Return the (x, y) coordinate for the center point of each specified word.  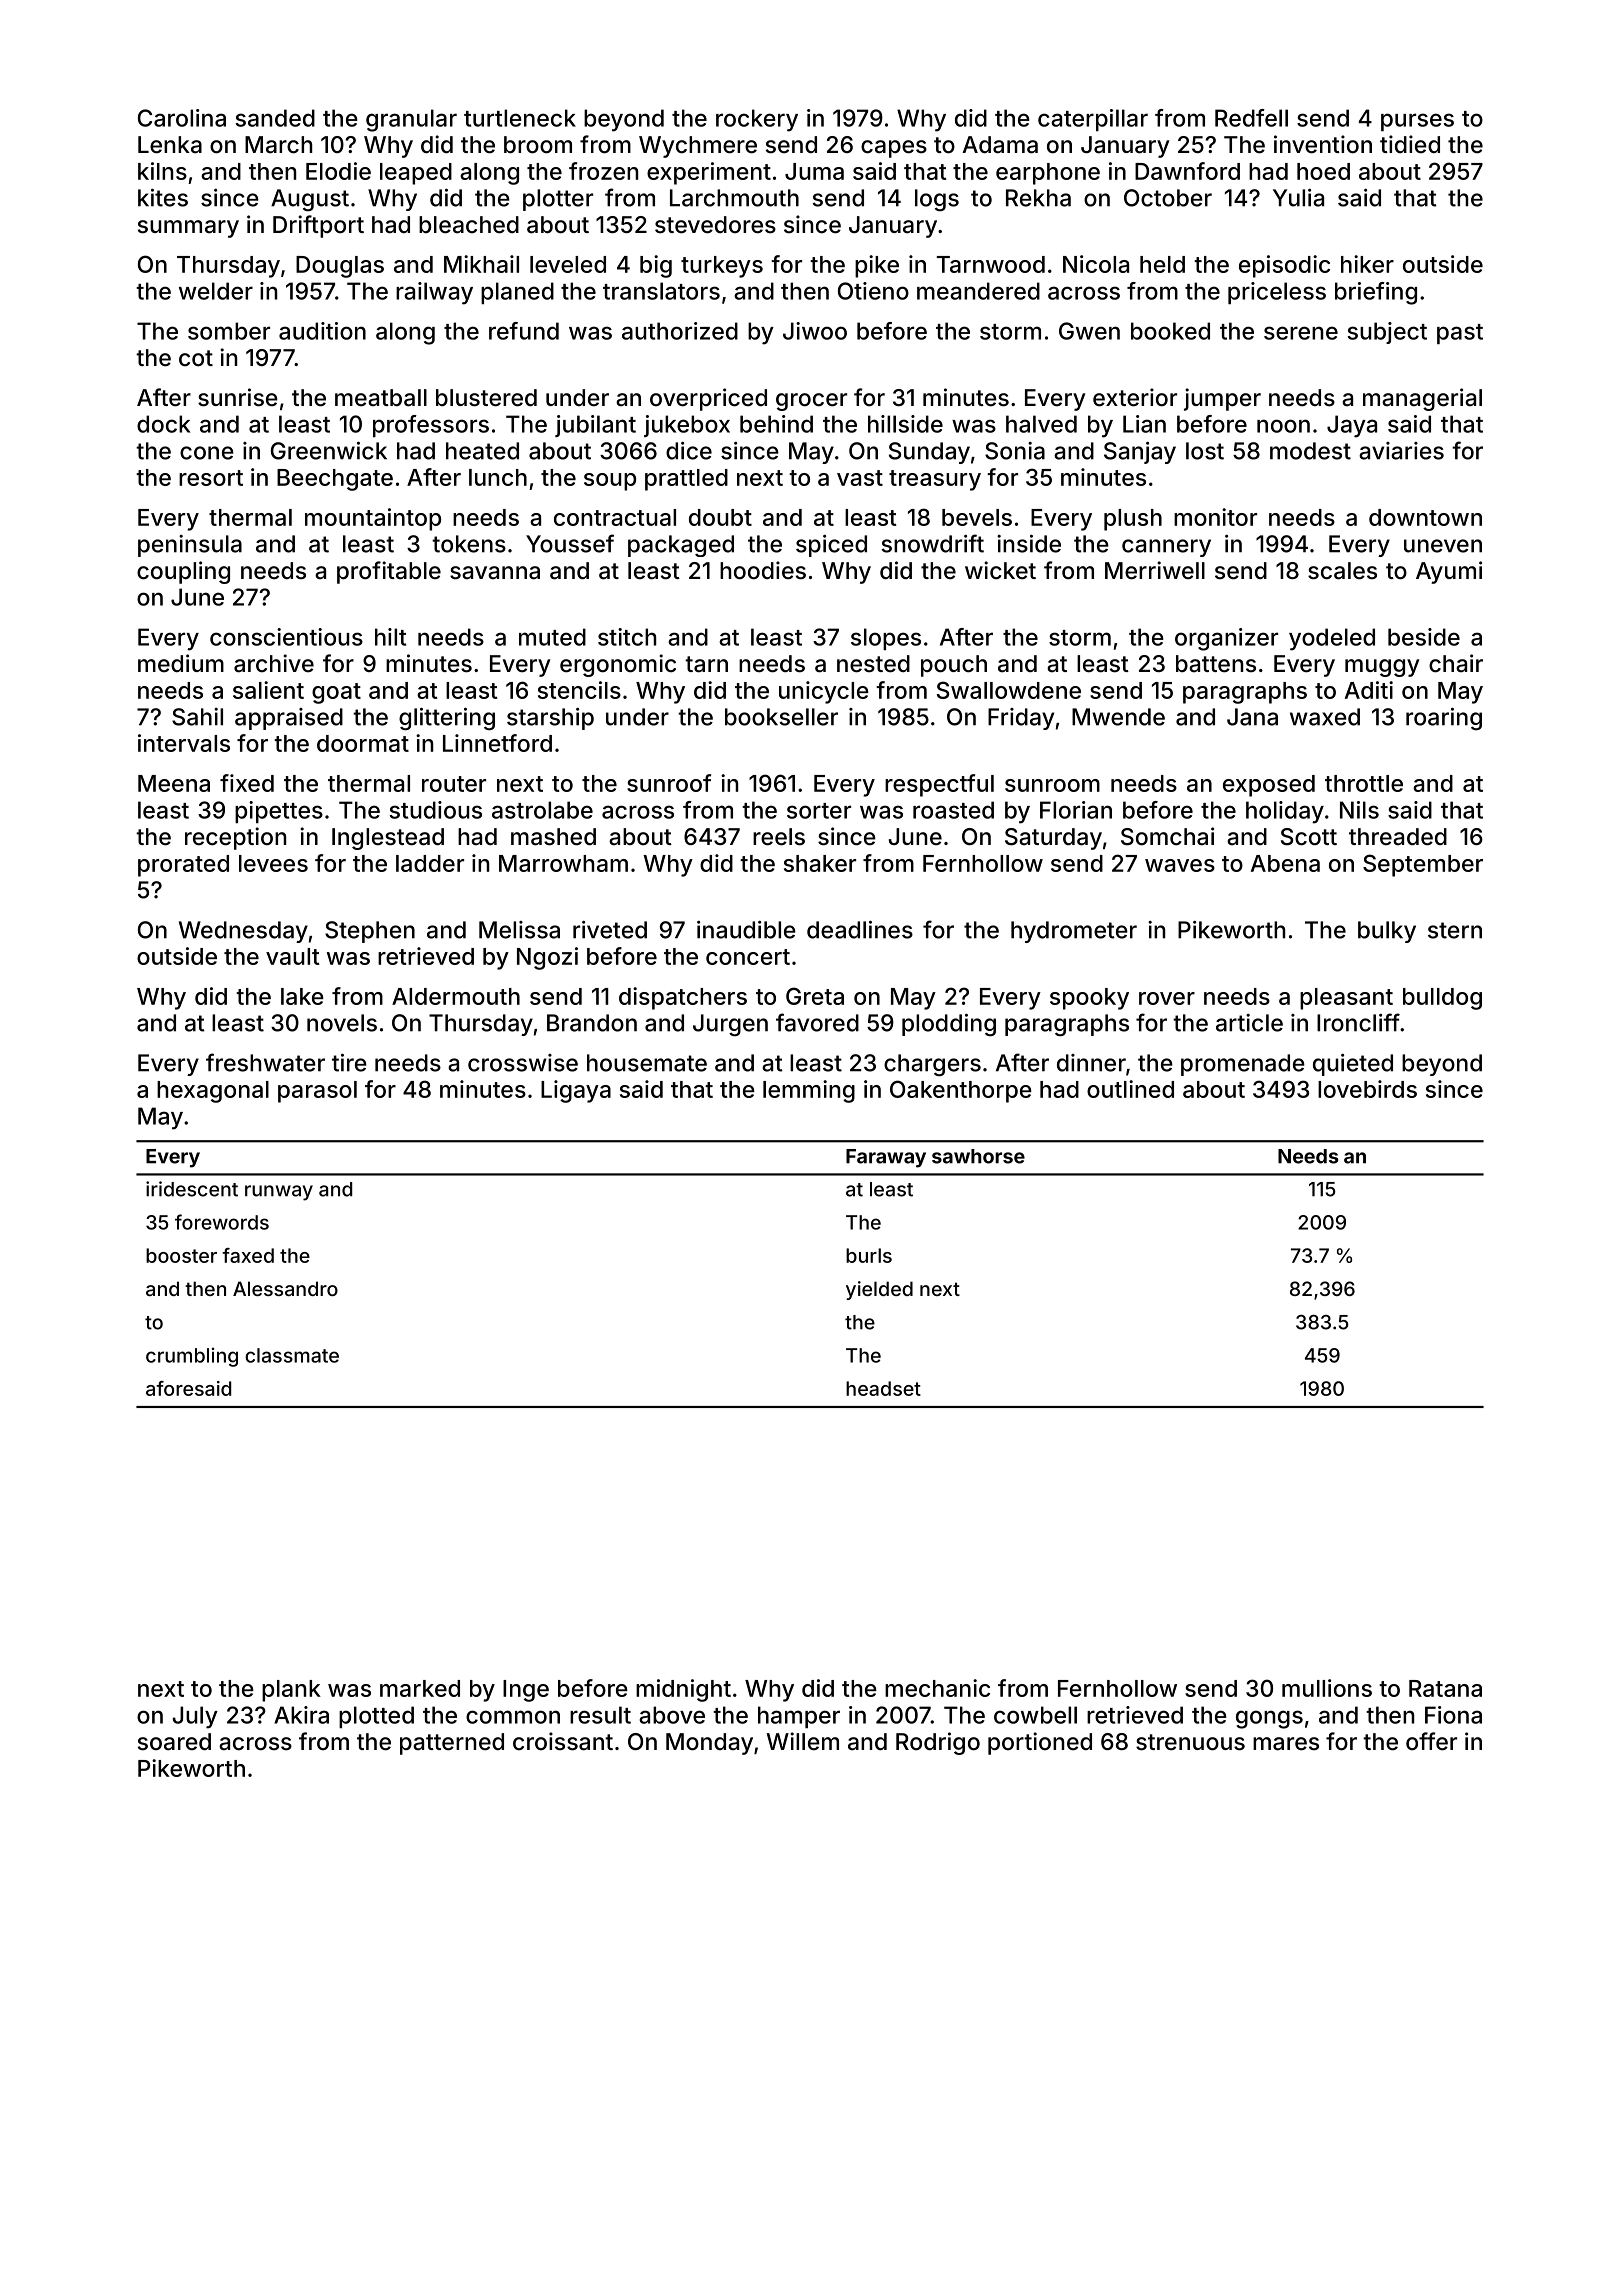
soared (174, 1742)
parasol (317, 1092)
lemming (809, 1091)
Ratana (1445, 1688)
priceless (1277, 293)
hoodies (763, 570)
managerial (1422, 399)
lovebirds (1367, 1089)
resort (211, 478)
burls (869, 1255)
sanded (275, 118)
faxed (248, 1255)
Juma (814, 171)
